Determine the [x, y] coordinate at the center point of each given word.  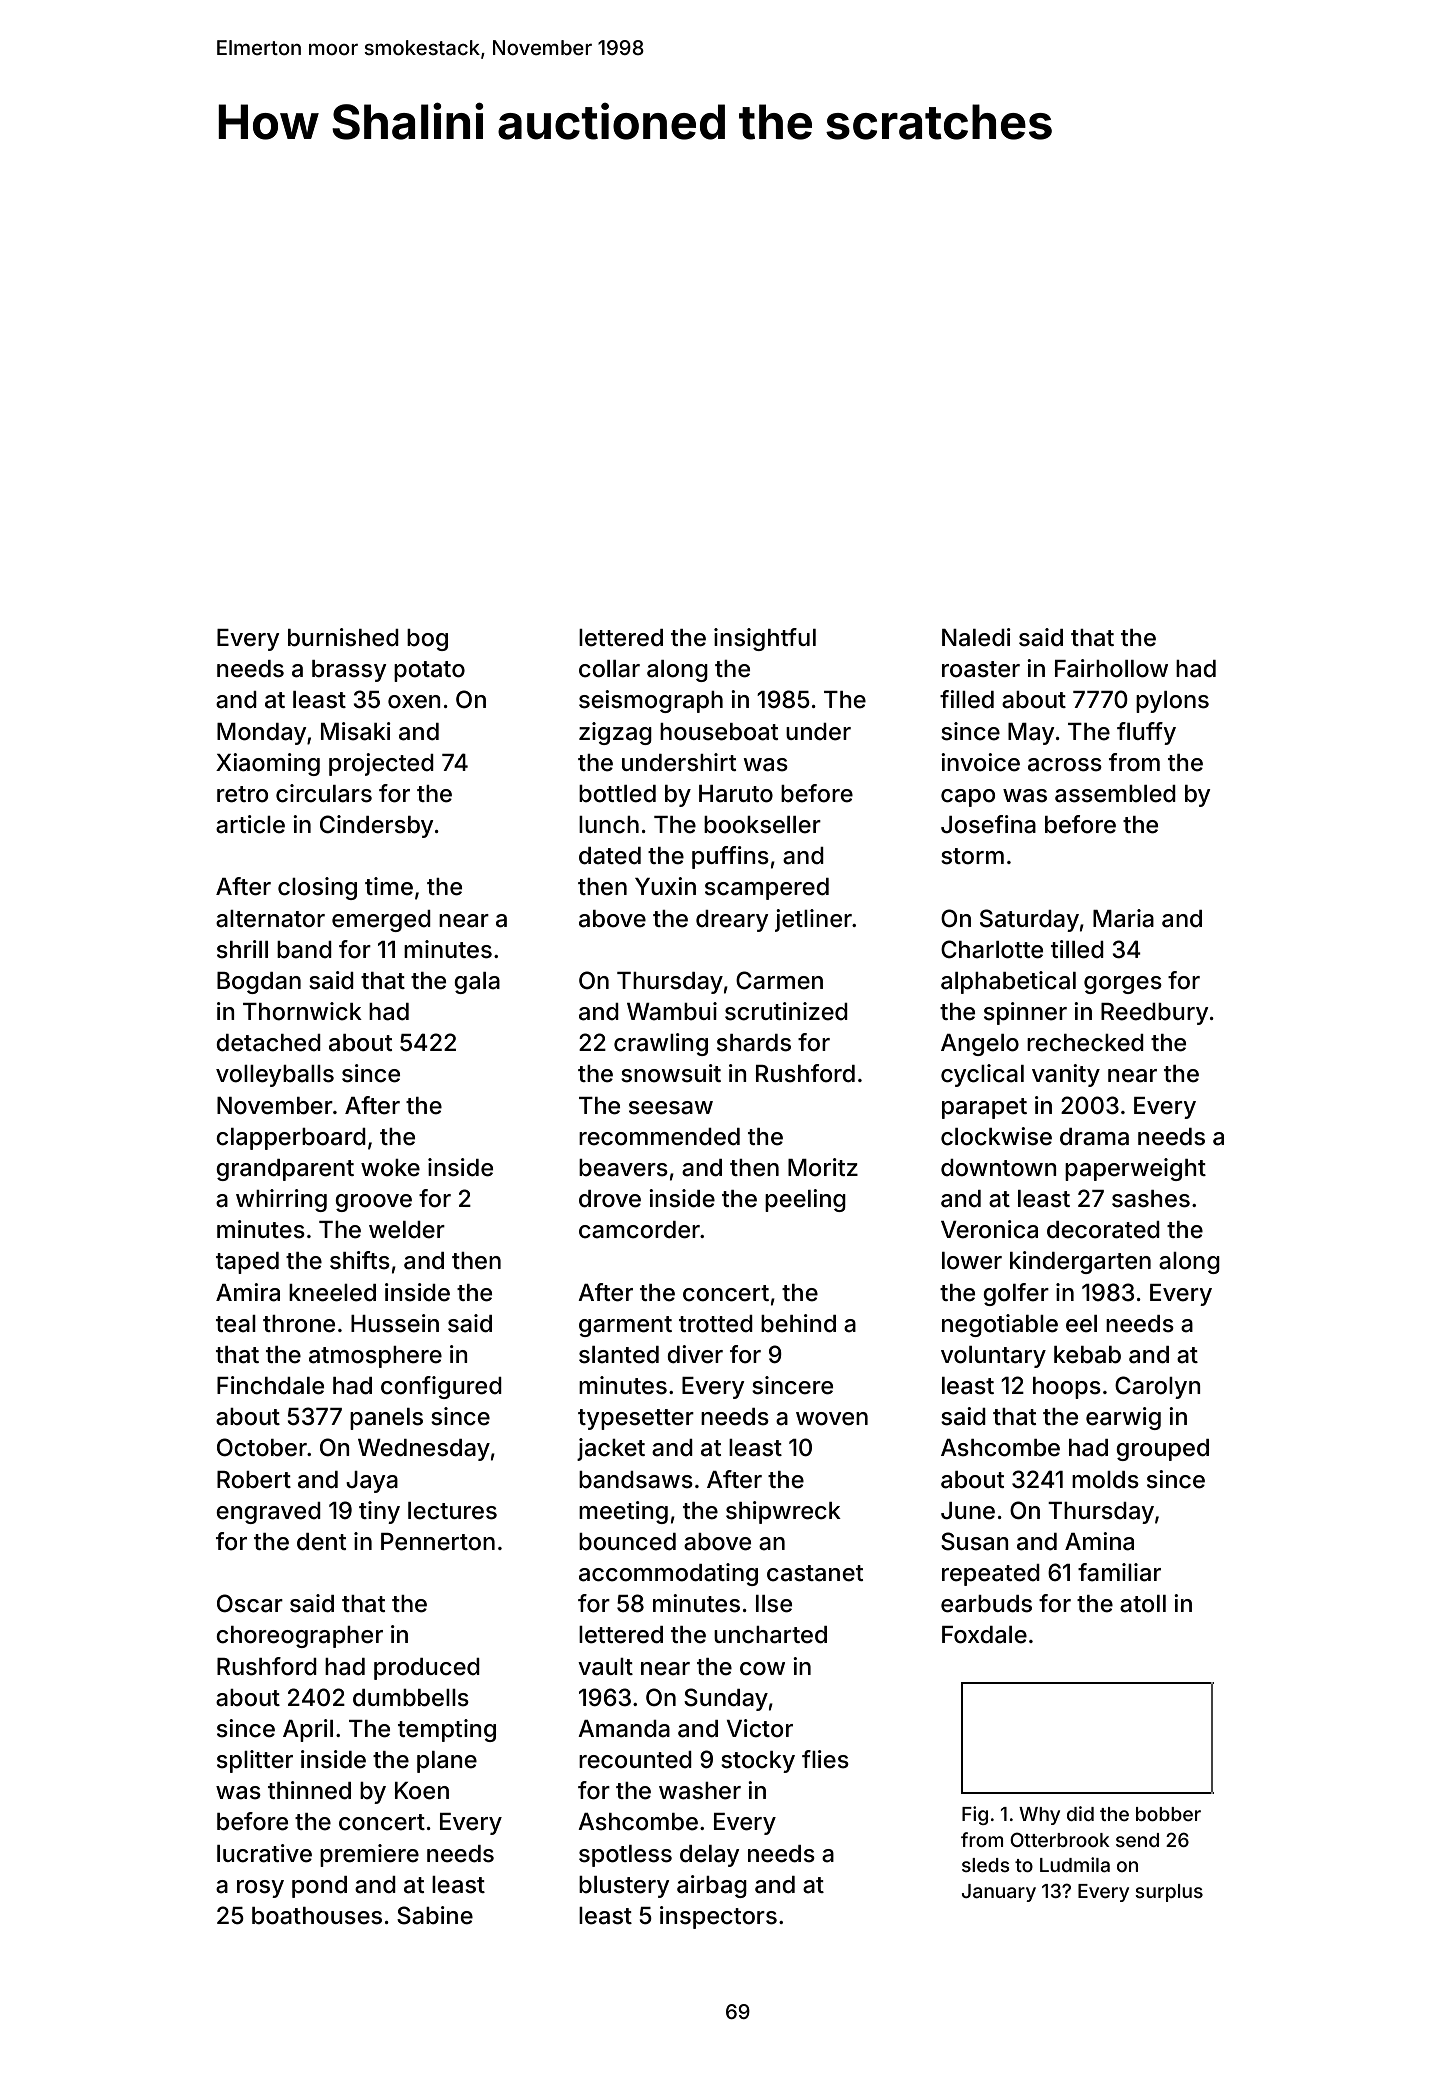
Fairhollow [1111, 668]
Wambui [672, 1011]
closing [317, 888]
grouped [1162, 1450]
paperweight [1135, 1169]
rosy [260, 1889]
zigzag [615, 733]
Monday [262, 734]
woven [832, 1419]
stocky [758, 1762]
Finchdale [270, 1385]
